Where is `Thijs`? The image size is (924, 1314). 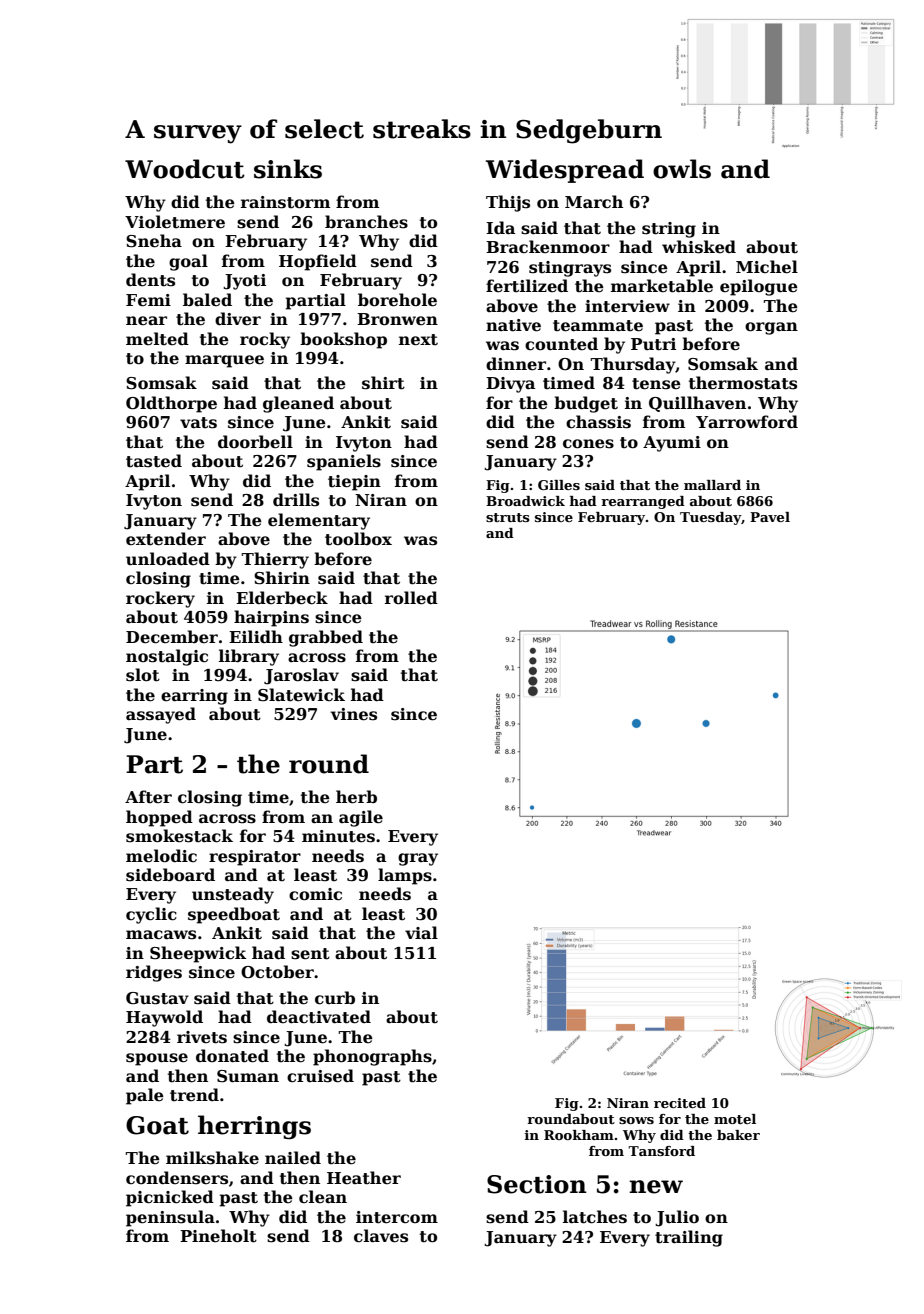 Thijs is located at coordinates (508, 203).
